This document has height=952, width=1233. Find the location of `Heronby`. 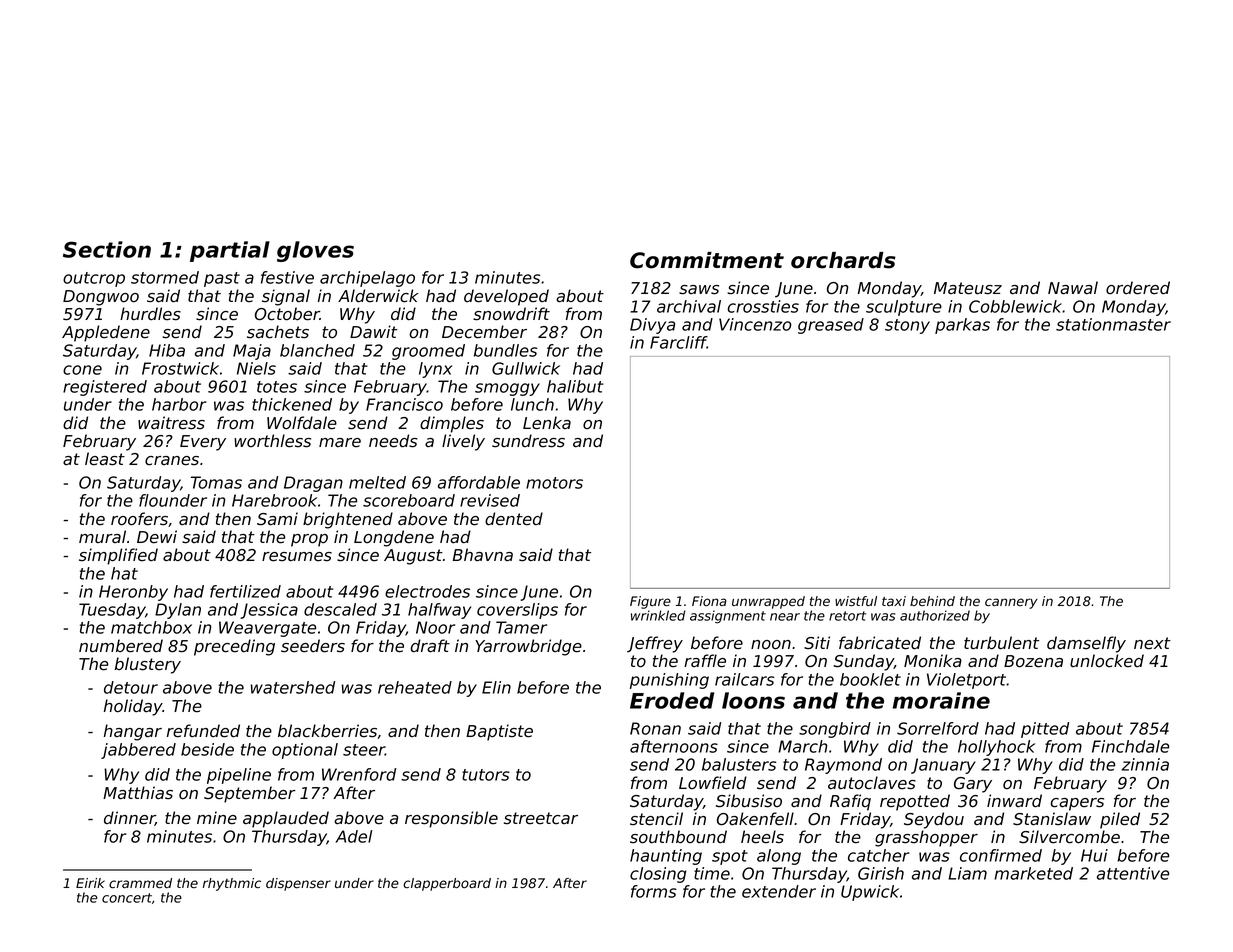

Heronby is located at coordinates (133, 593).
